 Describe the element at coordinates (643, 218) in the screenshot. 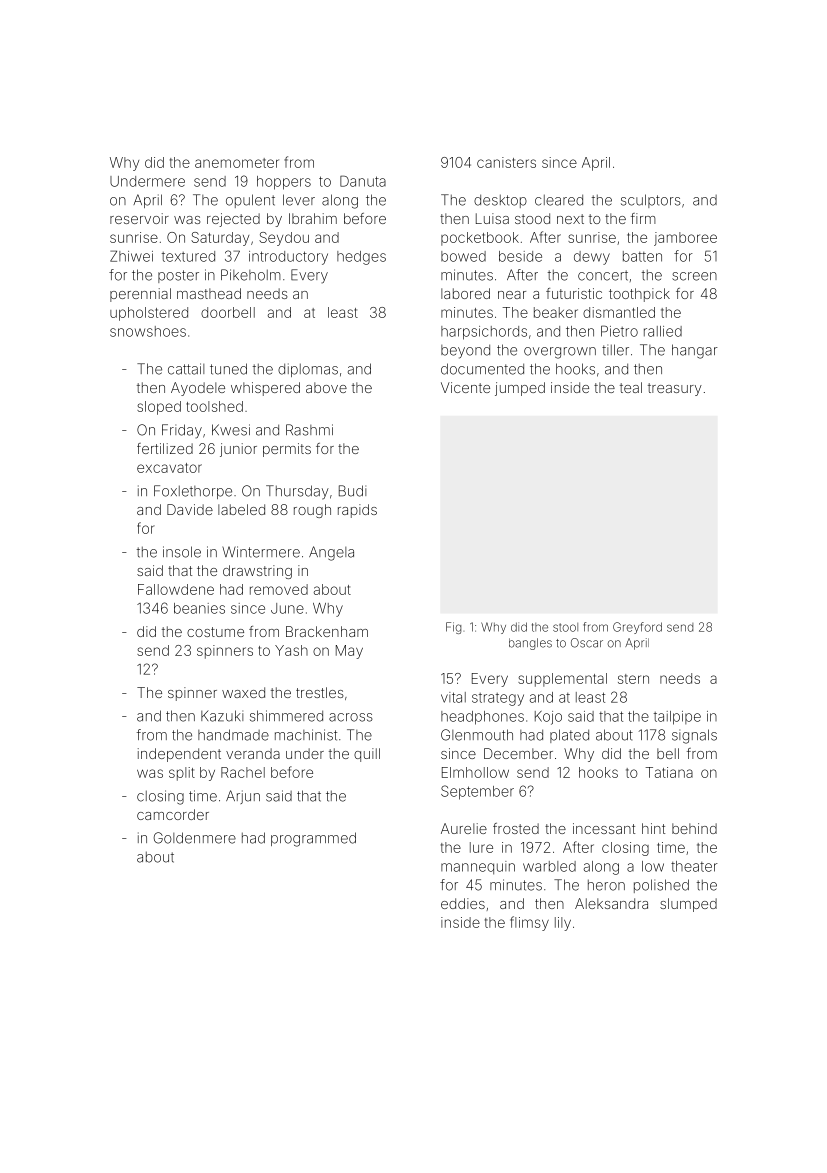

I see `firm` at that location.
